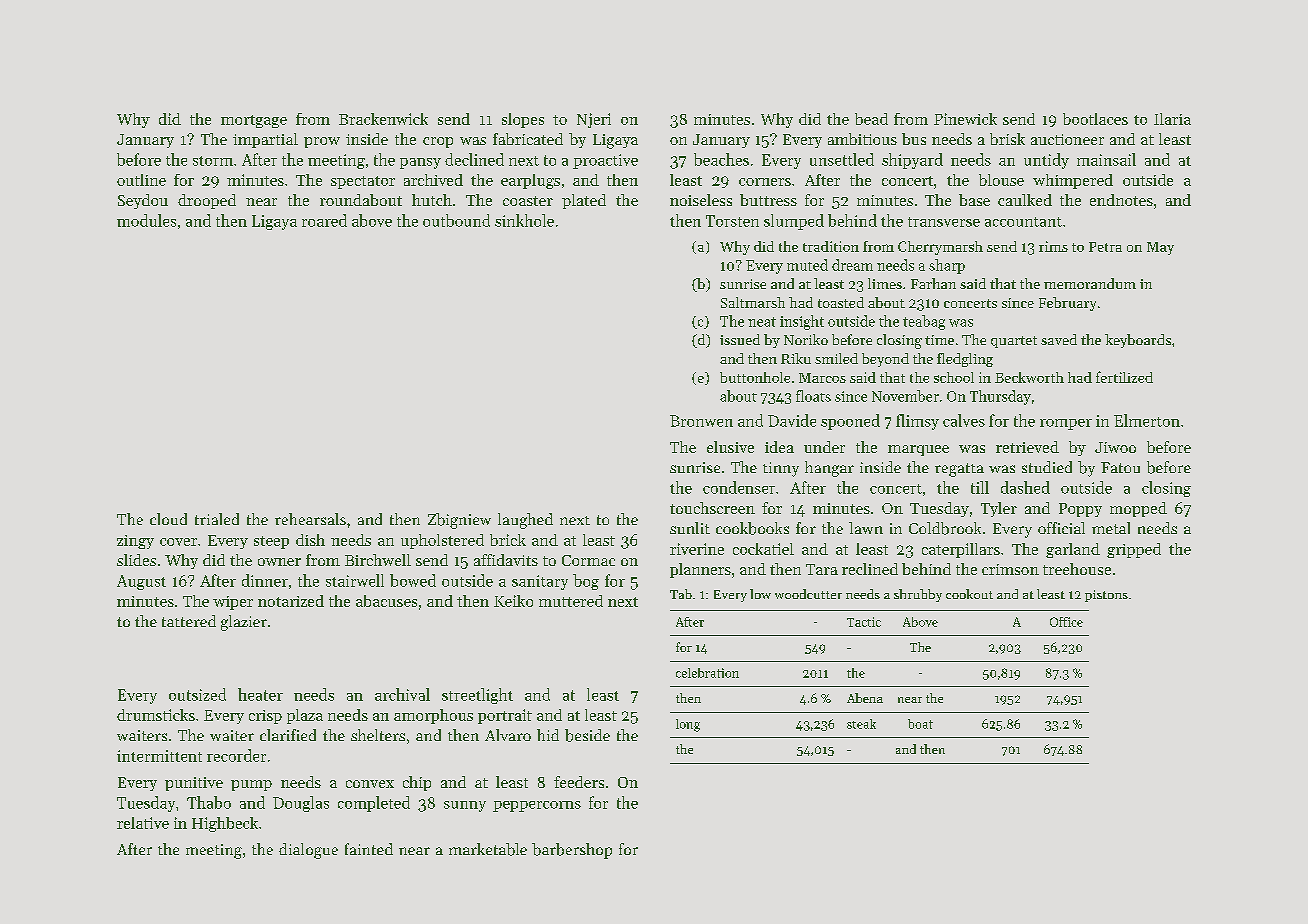  Describe the element at coordinates (1080, 510) in the screenshot. I see `Poppy` at that location.
